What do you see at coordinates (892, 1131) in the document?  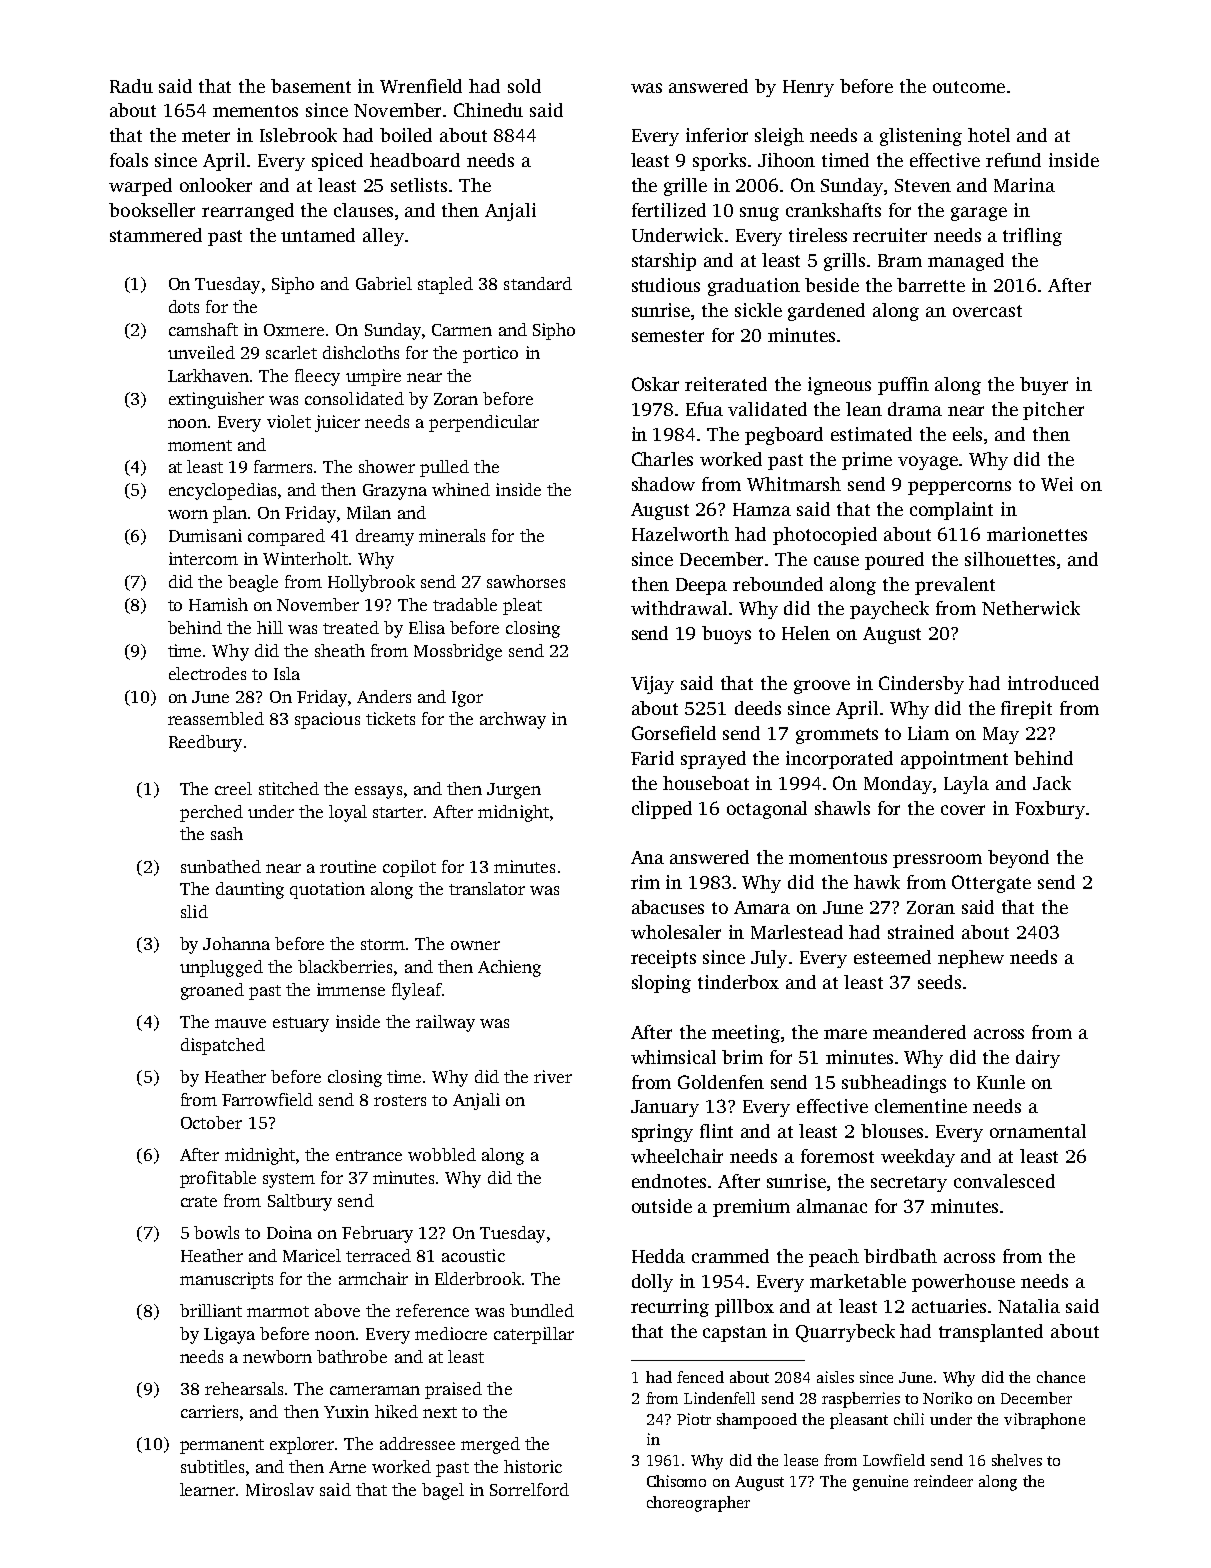 I see `blouses` at bounding box center [892, 1131].
